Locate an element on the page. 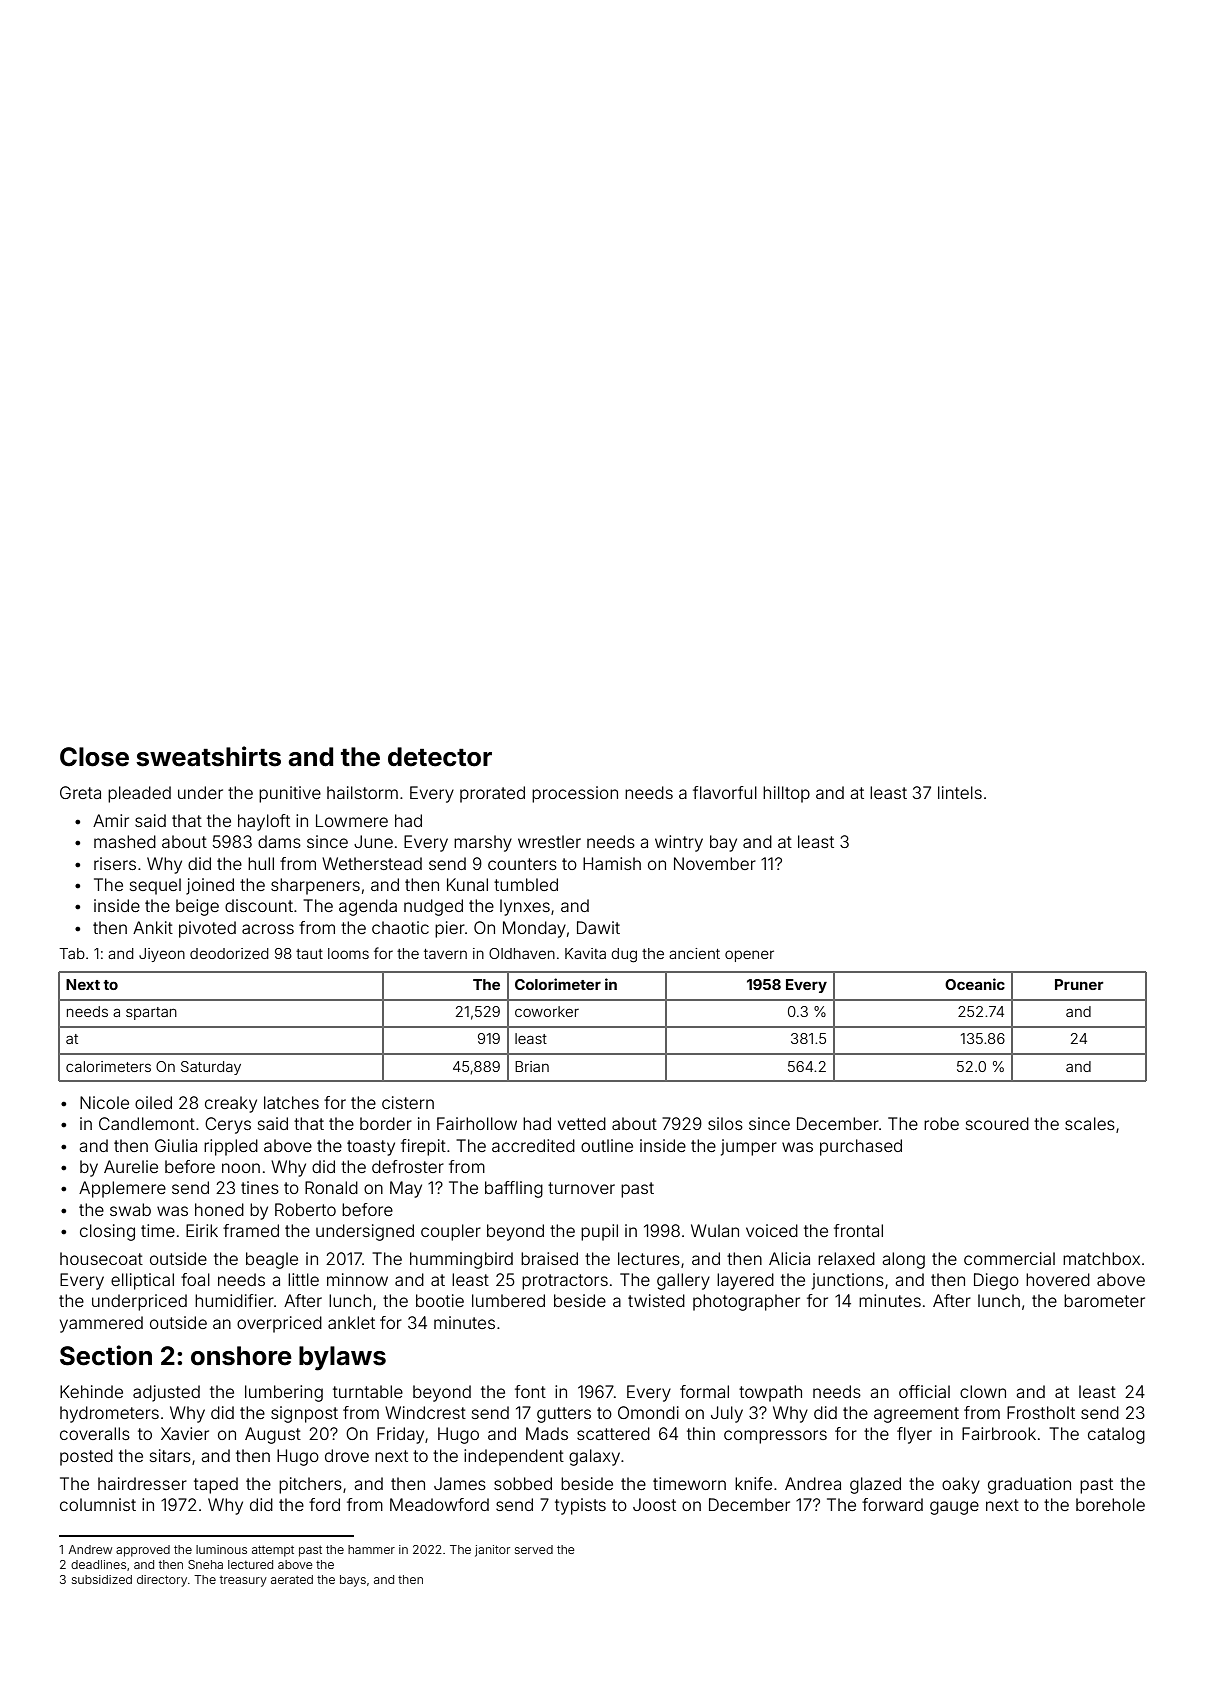 The image size is (1205, 1704). Colorimeter is located at coordinates (558, 984).
